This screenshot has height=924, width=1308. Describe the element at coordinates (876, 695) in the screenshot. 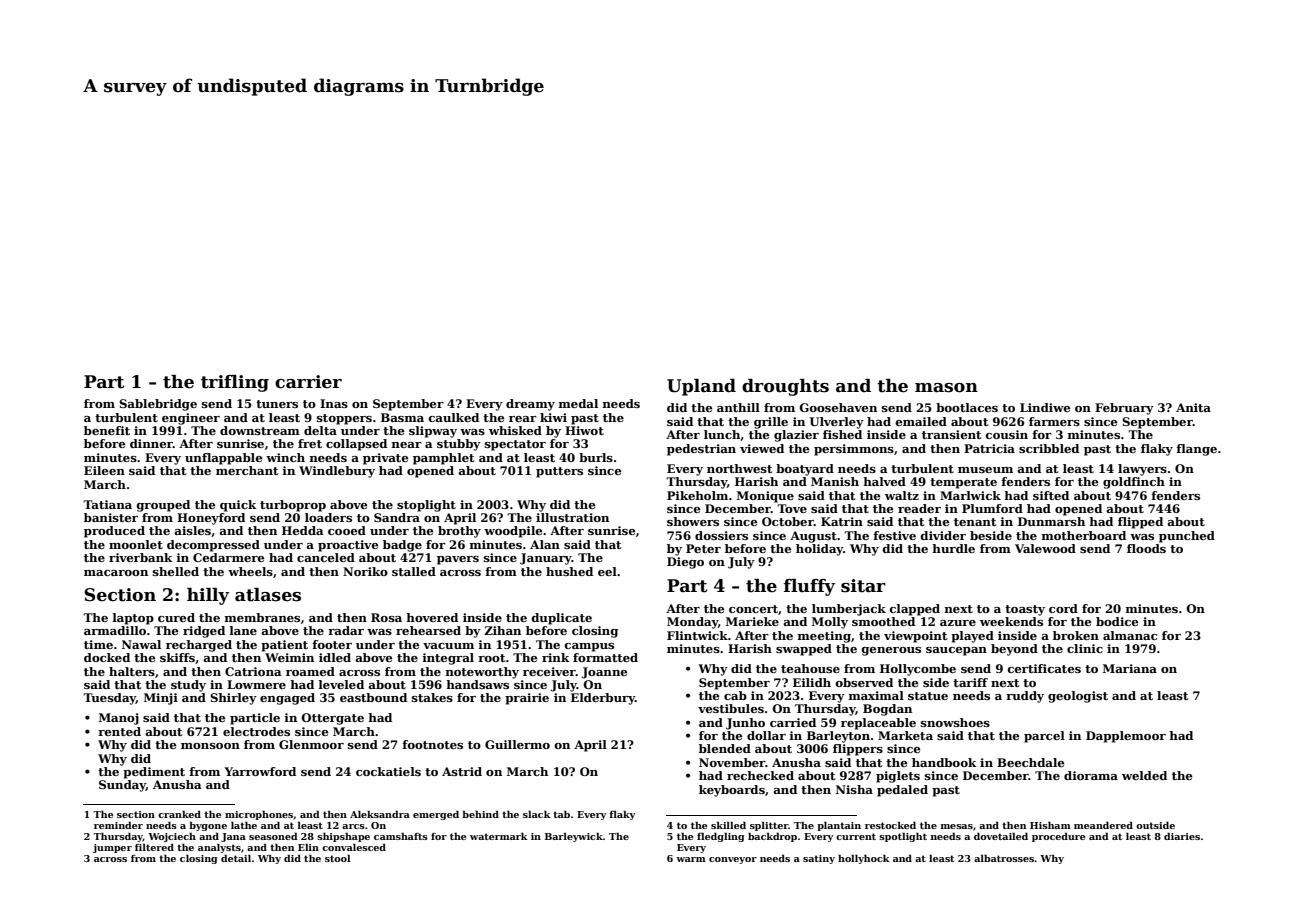

I see `maximal` at that location.
